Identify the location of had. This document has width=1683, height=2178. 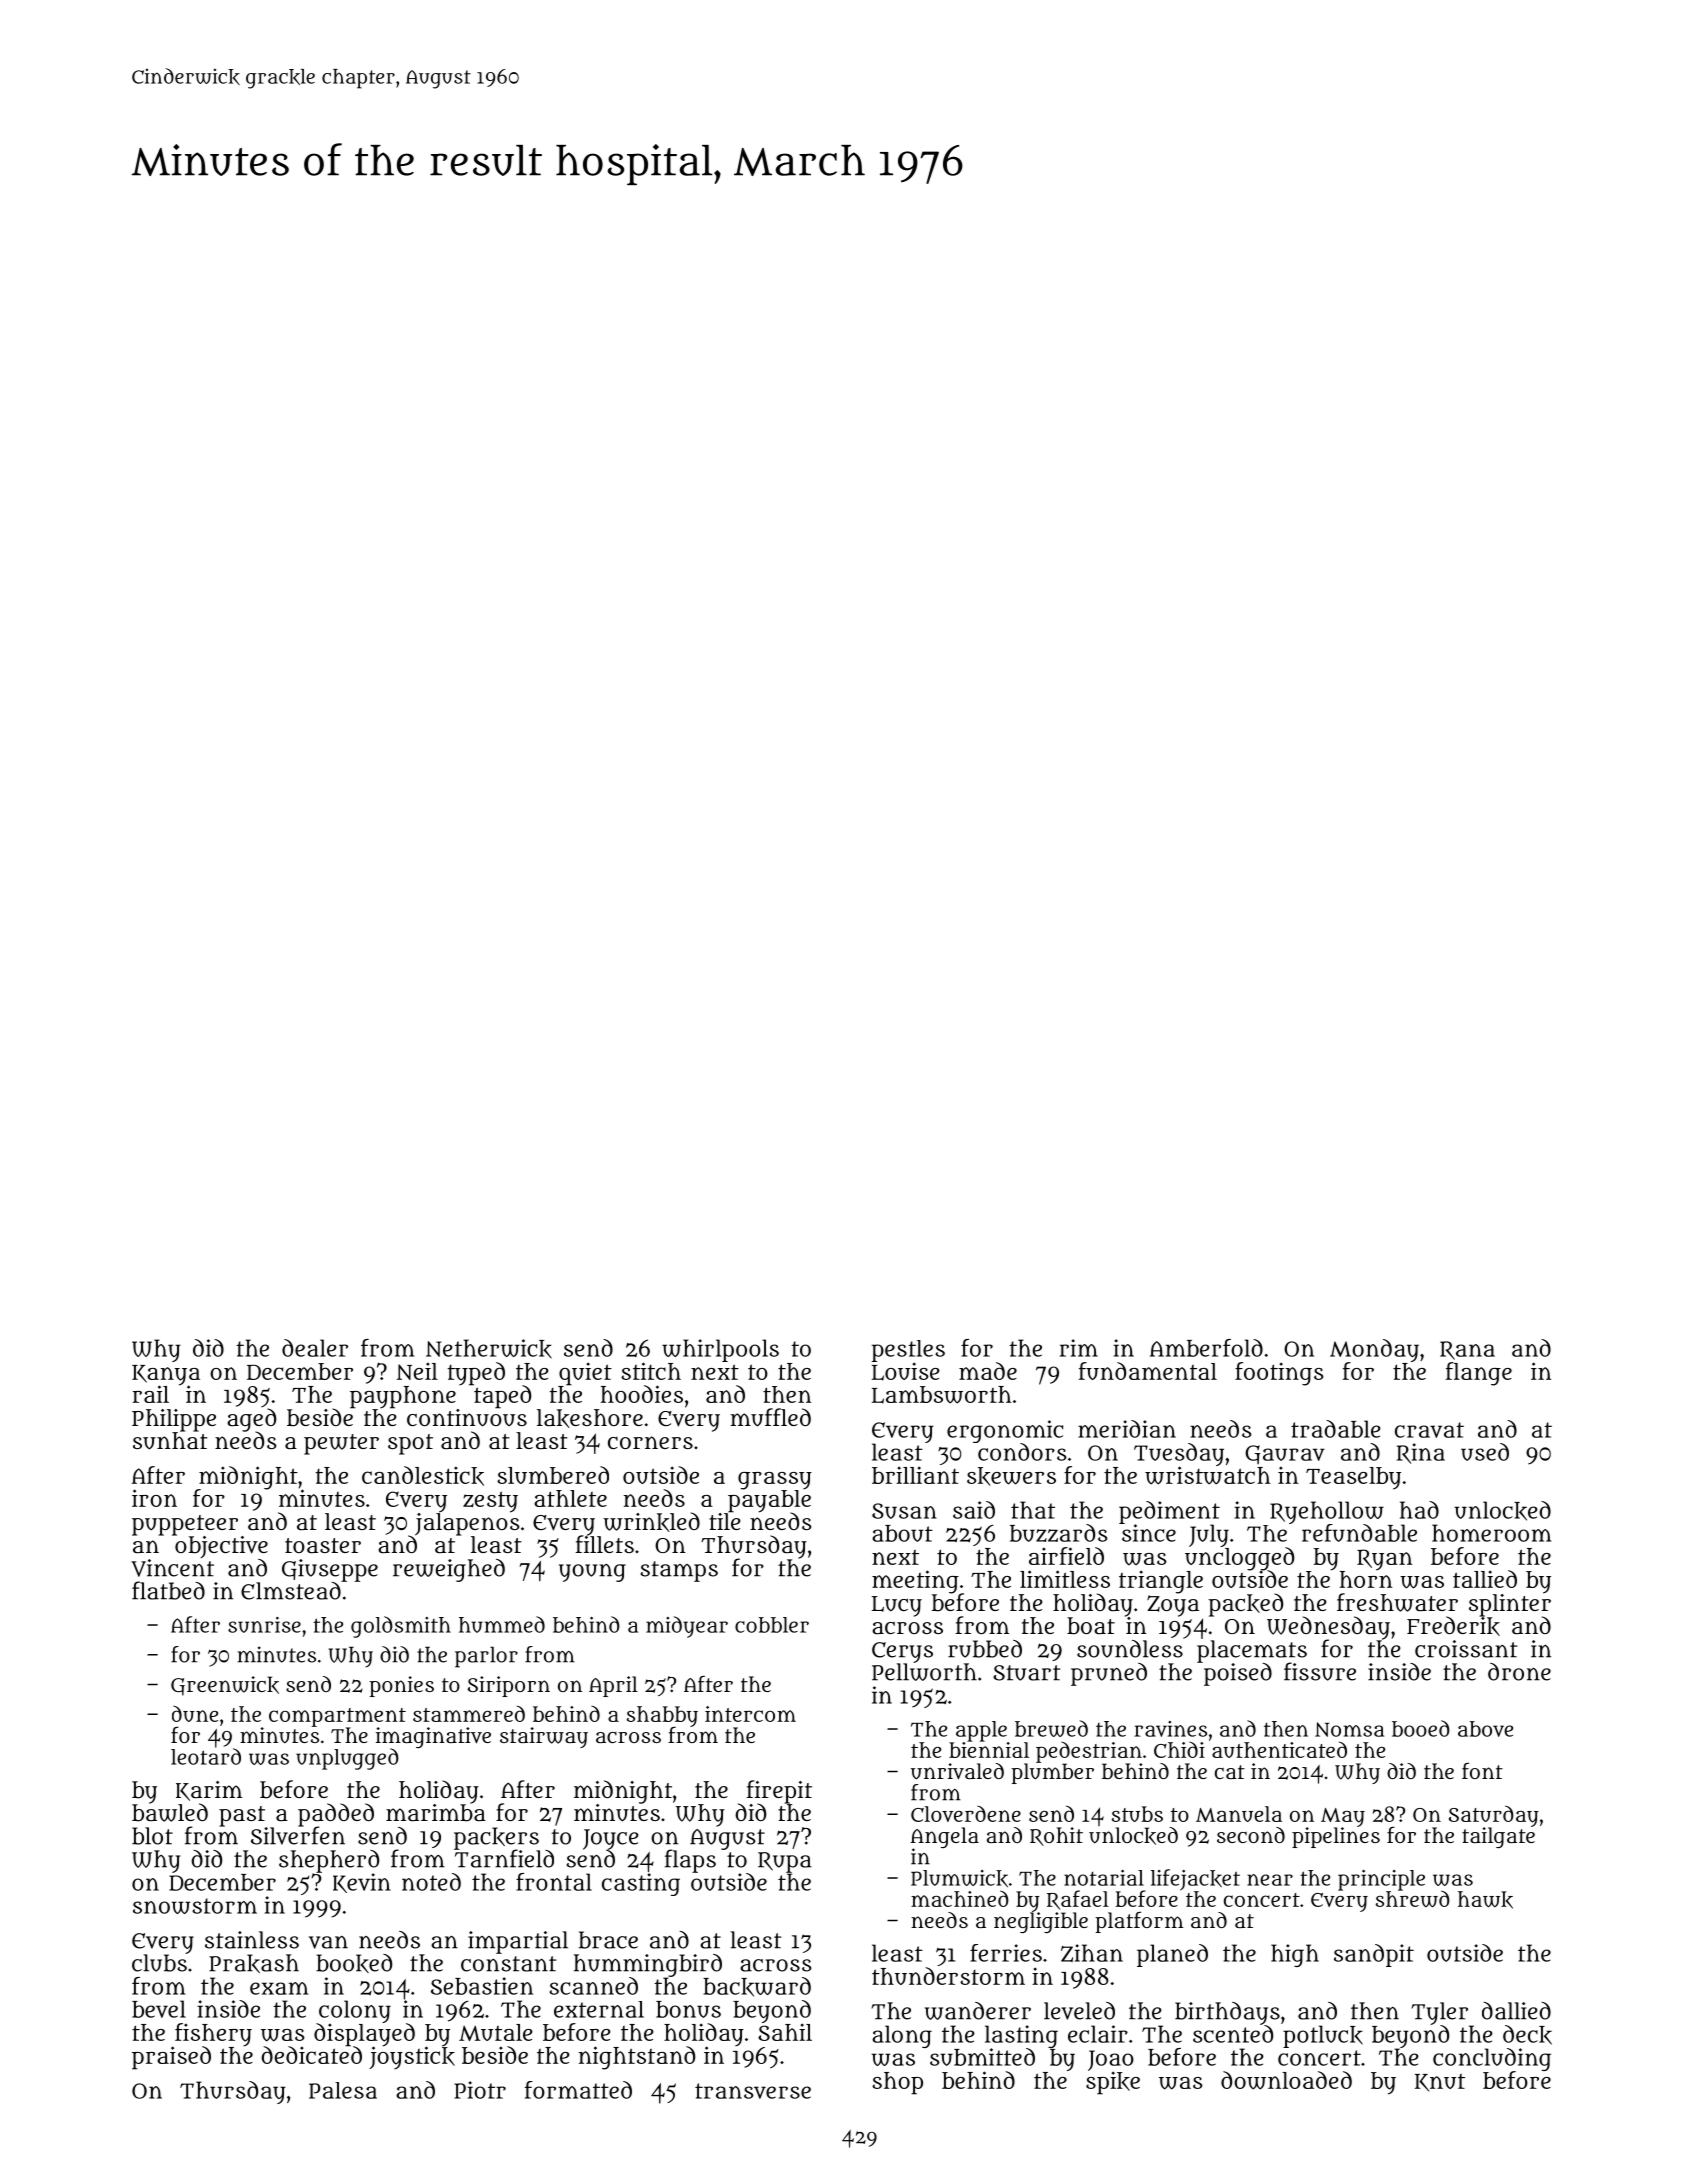
(1419, 1510).
